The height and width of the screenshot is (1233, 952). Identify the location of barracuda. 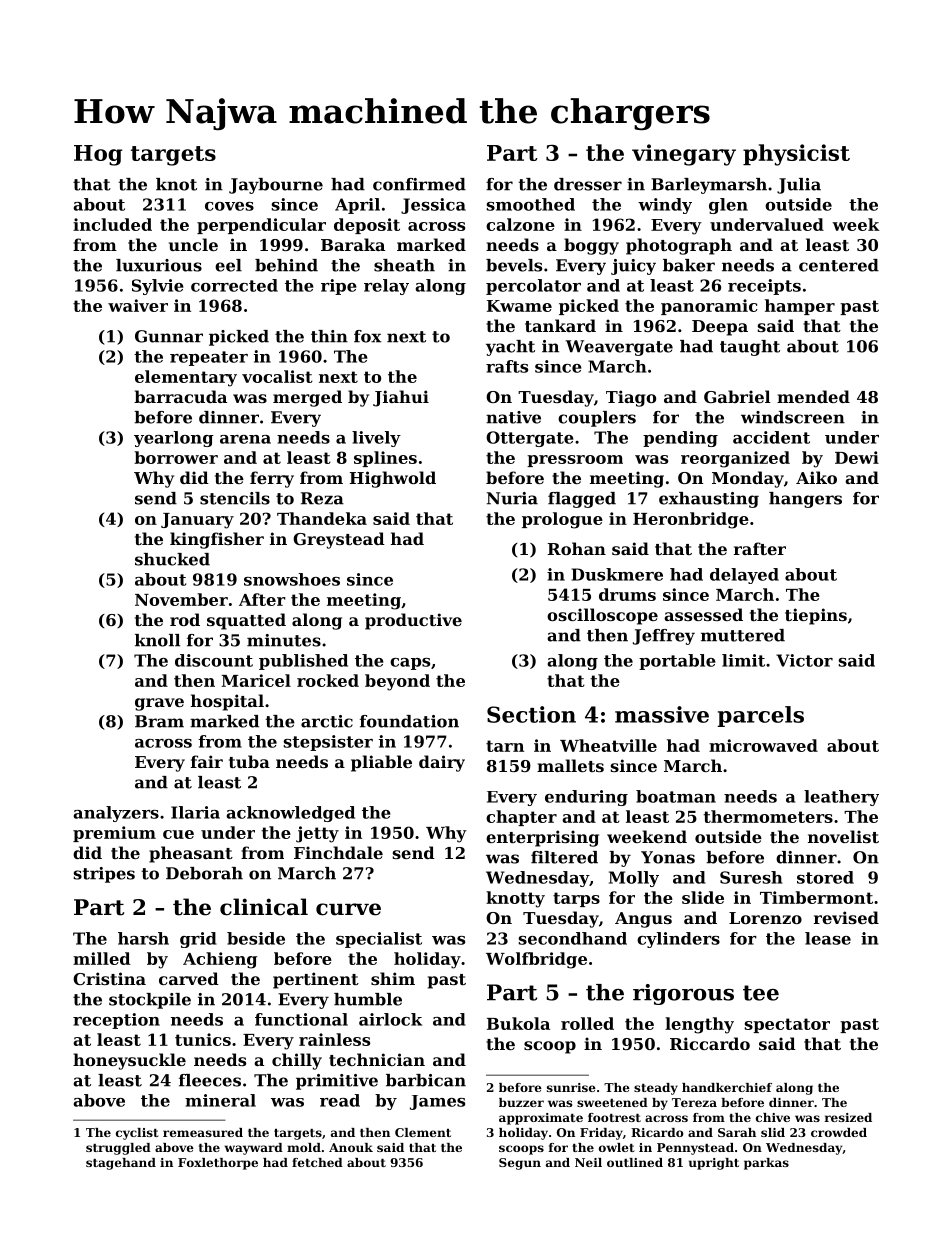
(180, 396).
